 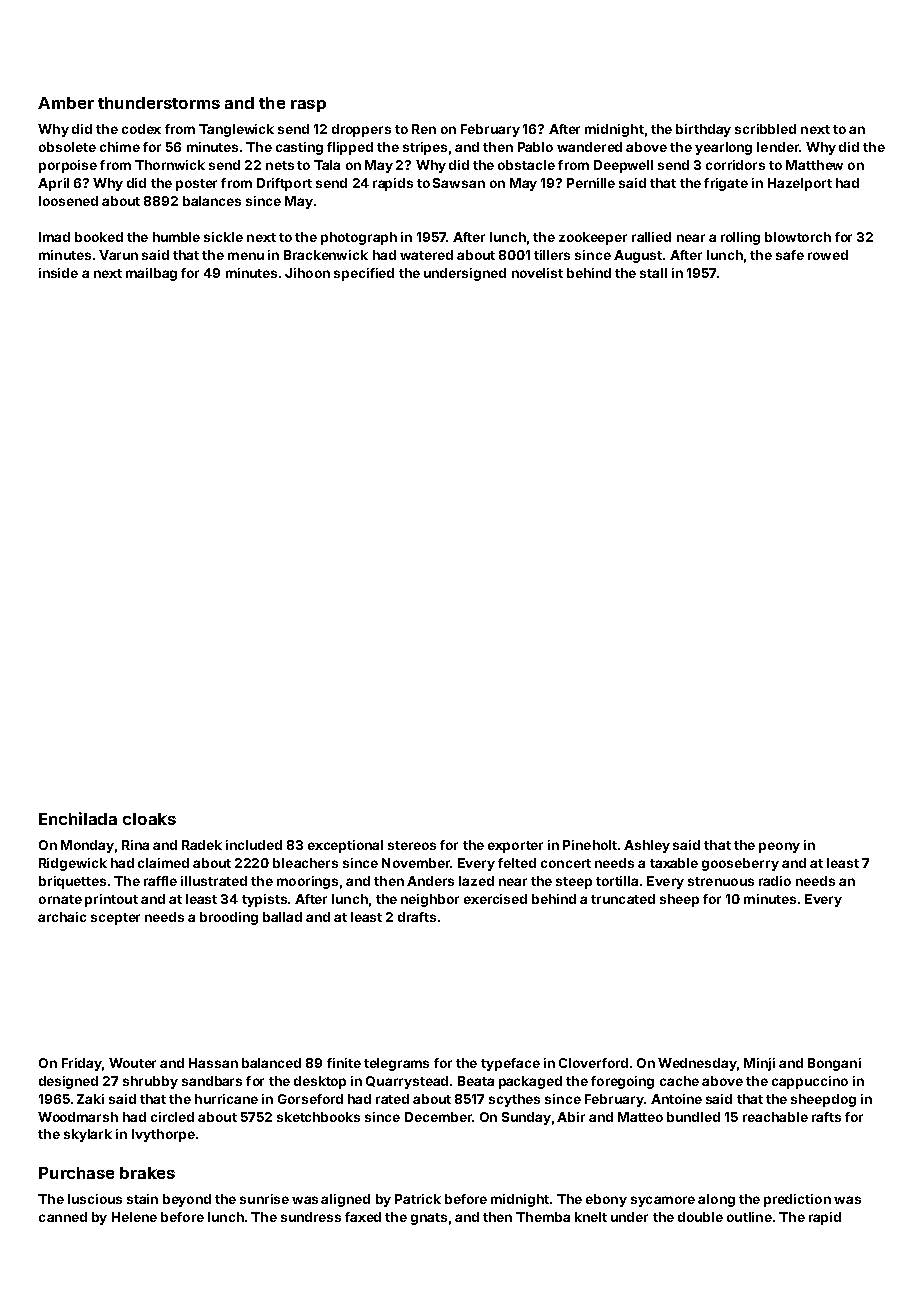 I want to click on scribbled, so click(x=765, y=129).
